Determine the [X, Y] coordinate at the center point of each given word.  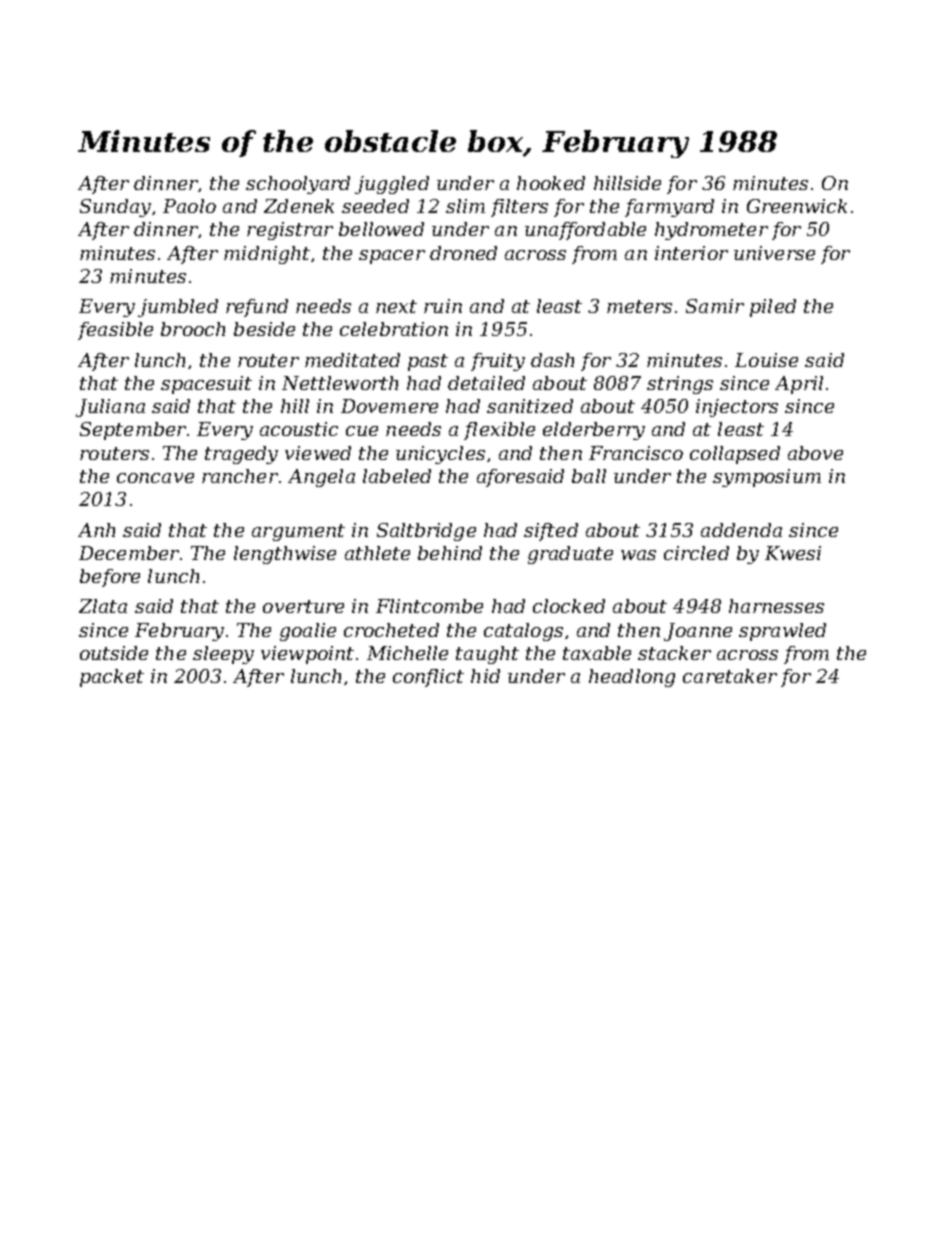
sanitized [530, 406]
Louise [766, 360]
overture [303, 606]
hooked [551, 183]
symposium [767, 478]
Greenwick [797, 206]
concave [155, 478]
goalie [308, 632]
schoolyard [298, 185]
